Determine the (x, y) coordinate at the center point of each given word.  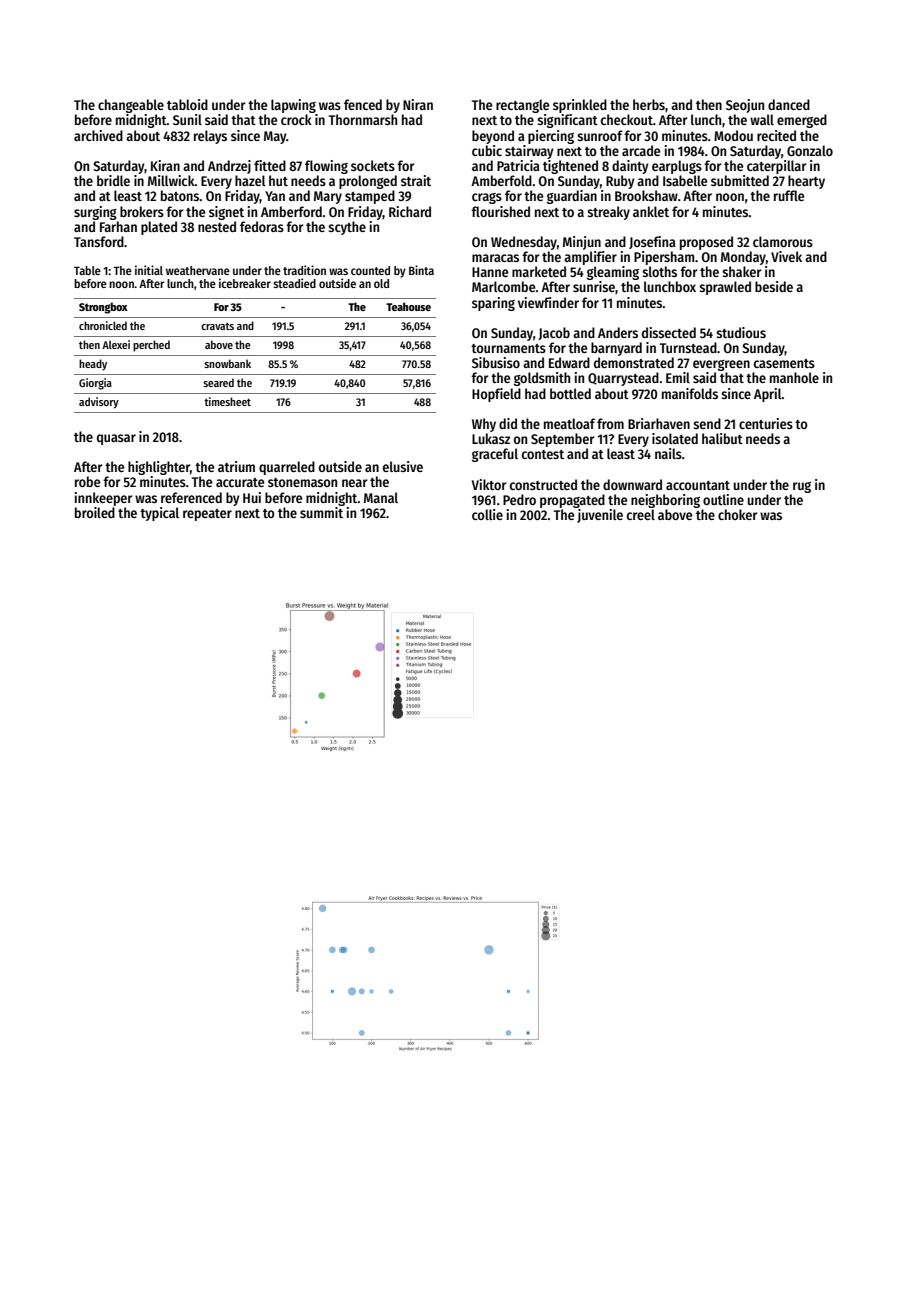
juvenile (600, 516)
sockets (373, 165)
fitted (270, 165)
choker (738, 514)
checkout (627, 119)
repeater (207, 515)
